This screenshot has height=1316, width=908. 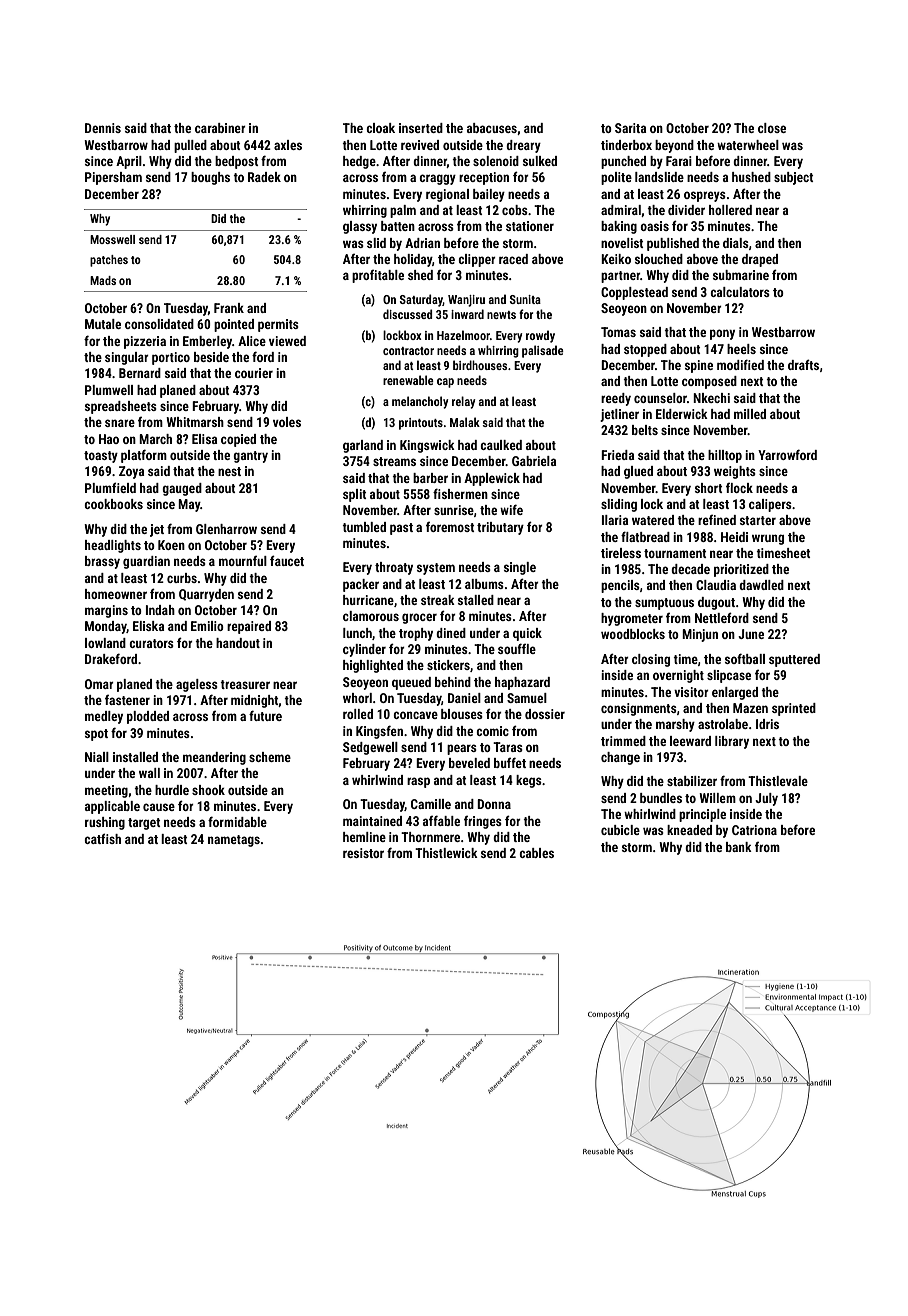 What do you see at coordinates (105, 643) in the screenshot?
I see `lowland` at bounding box center [105, 643].
